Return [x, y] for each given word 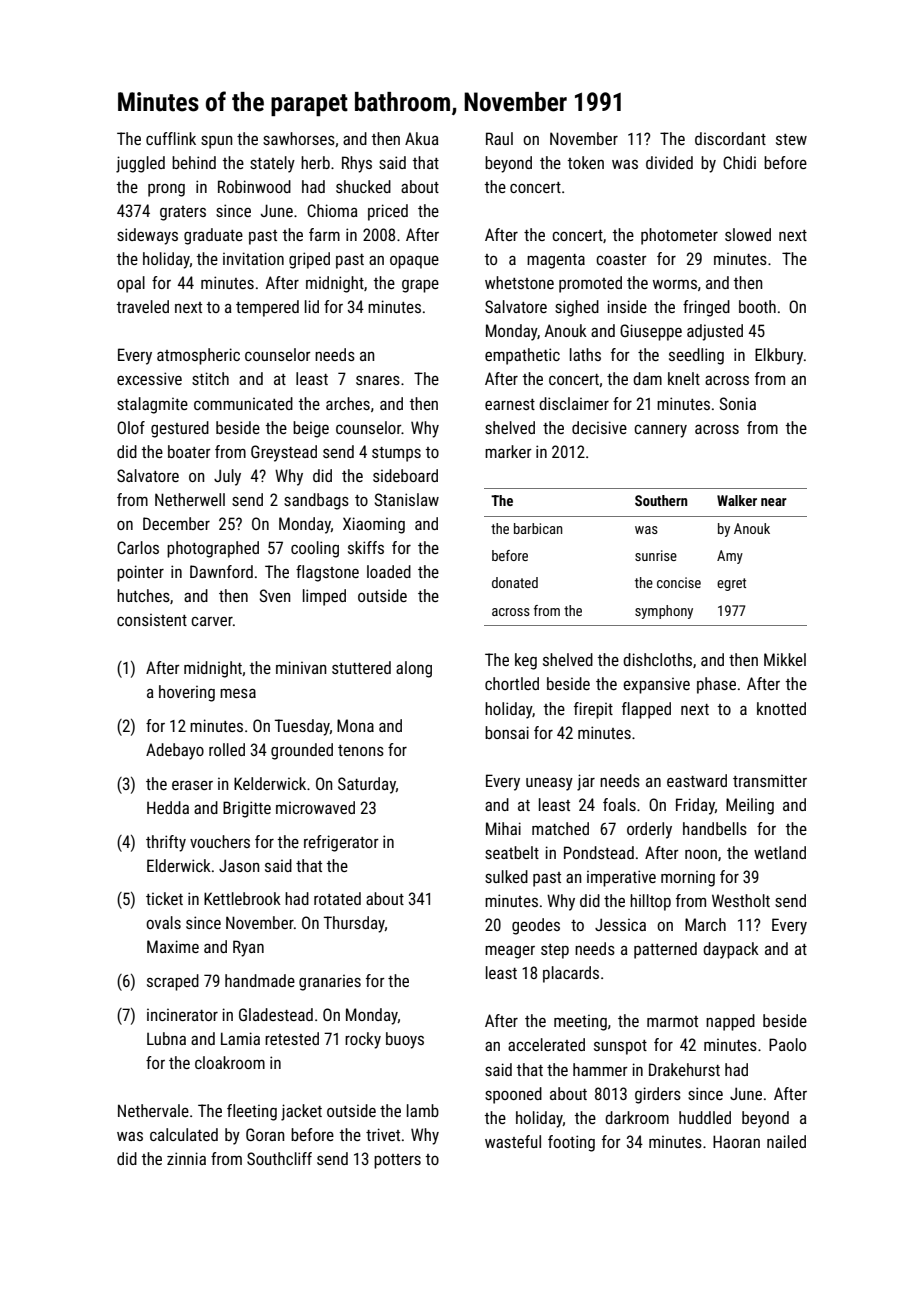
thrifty [166, 843]
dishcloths [657, 659]
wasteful [513, 1141]
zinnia [186, 1158]
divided [669, 162]
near [774, 502]
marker [508, 451]
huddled [705, 1117]
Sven [275, 595]
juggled [140, 164]
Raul [499, 138]
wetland [780, 852]
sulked [506, 876]
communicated [243, 403]
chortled [512, 683]
